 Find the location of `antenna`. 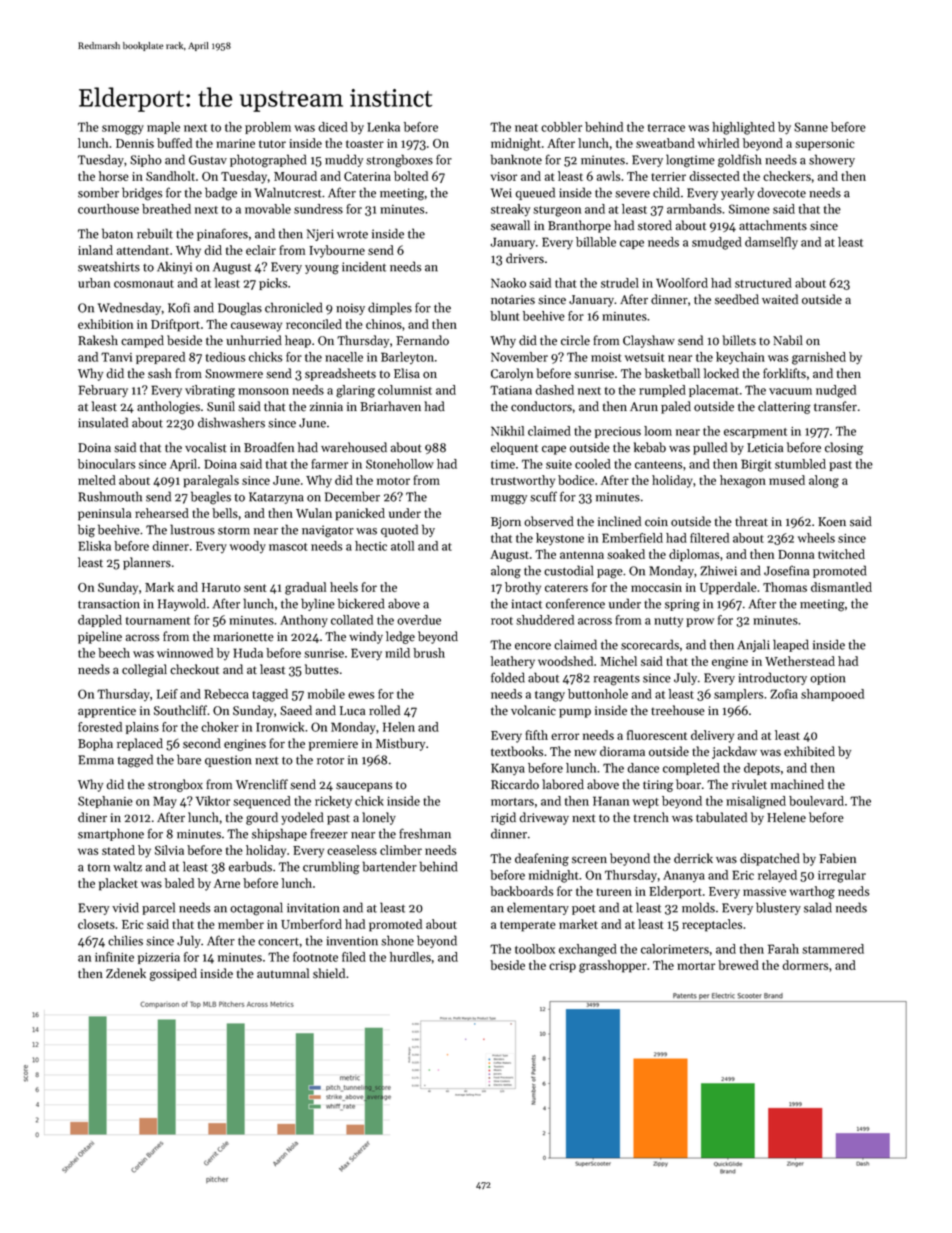

antenna is located at coordinates (582, 555).
